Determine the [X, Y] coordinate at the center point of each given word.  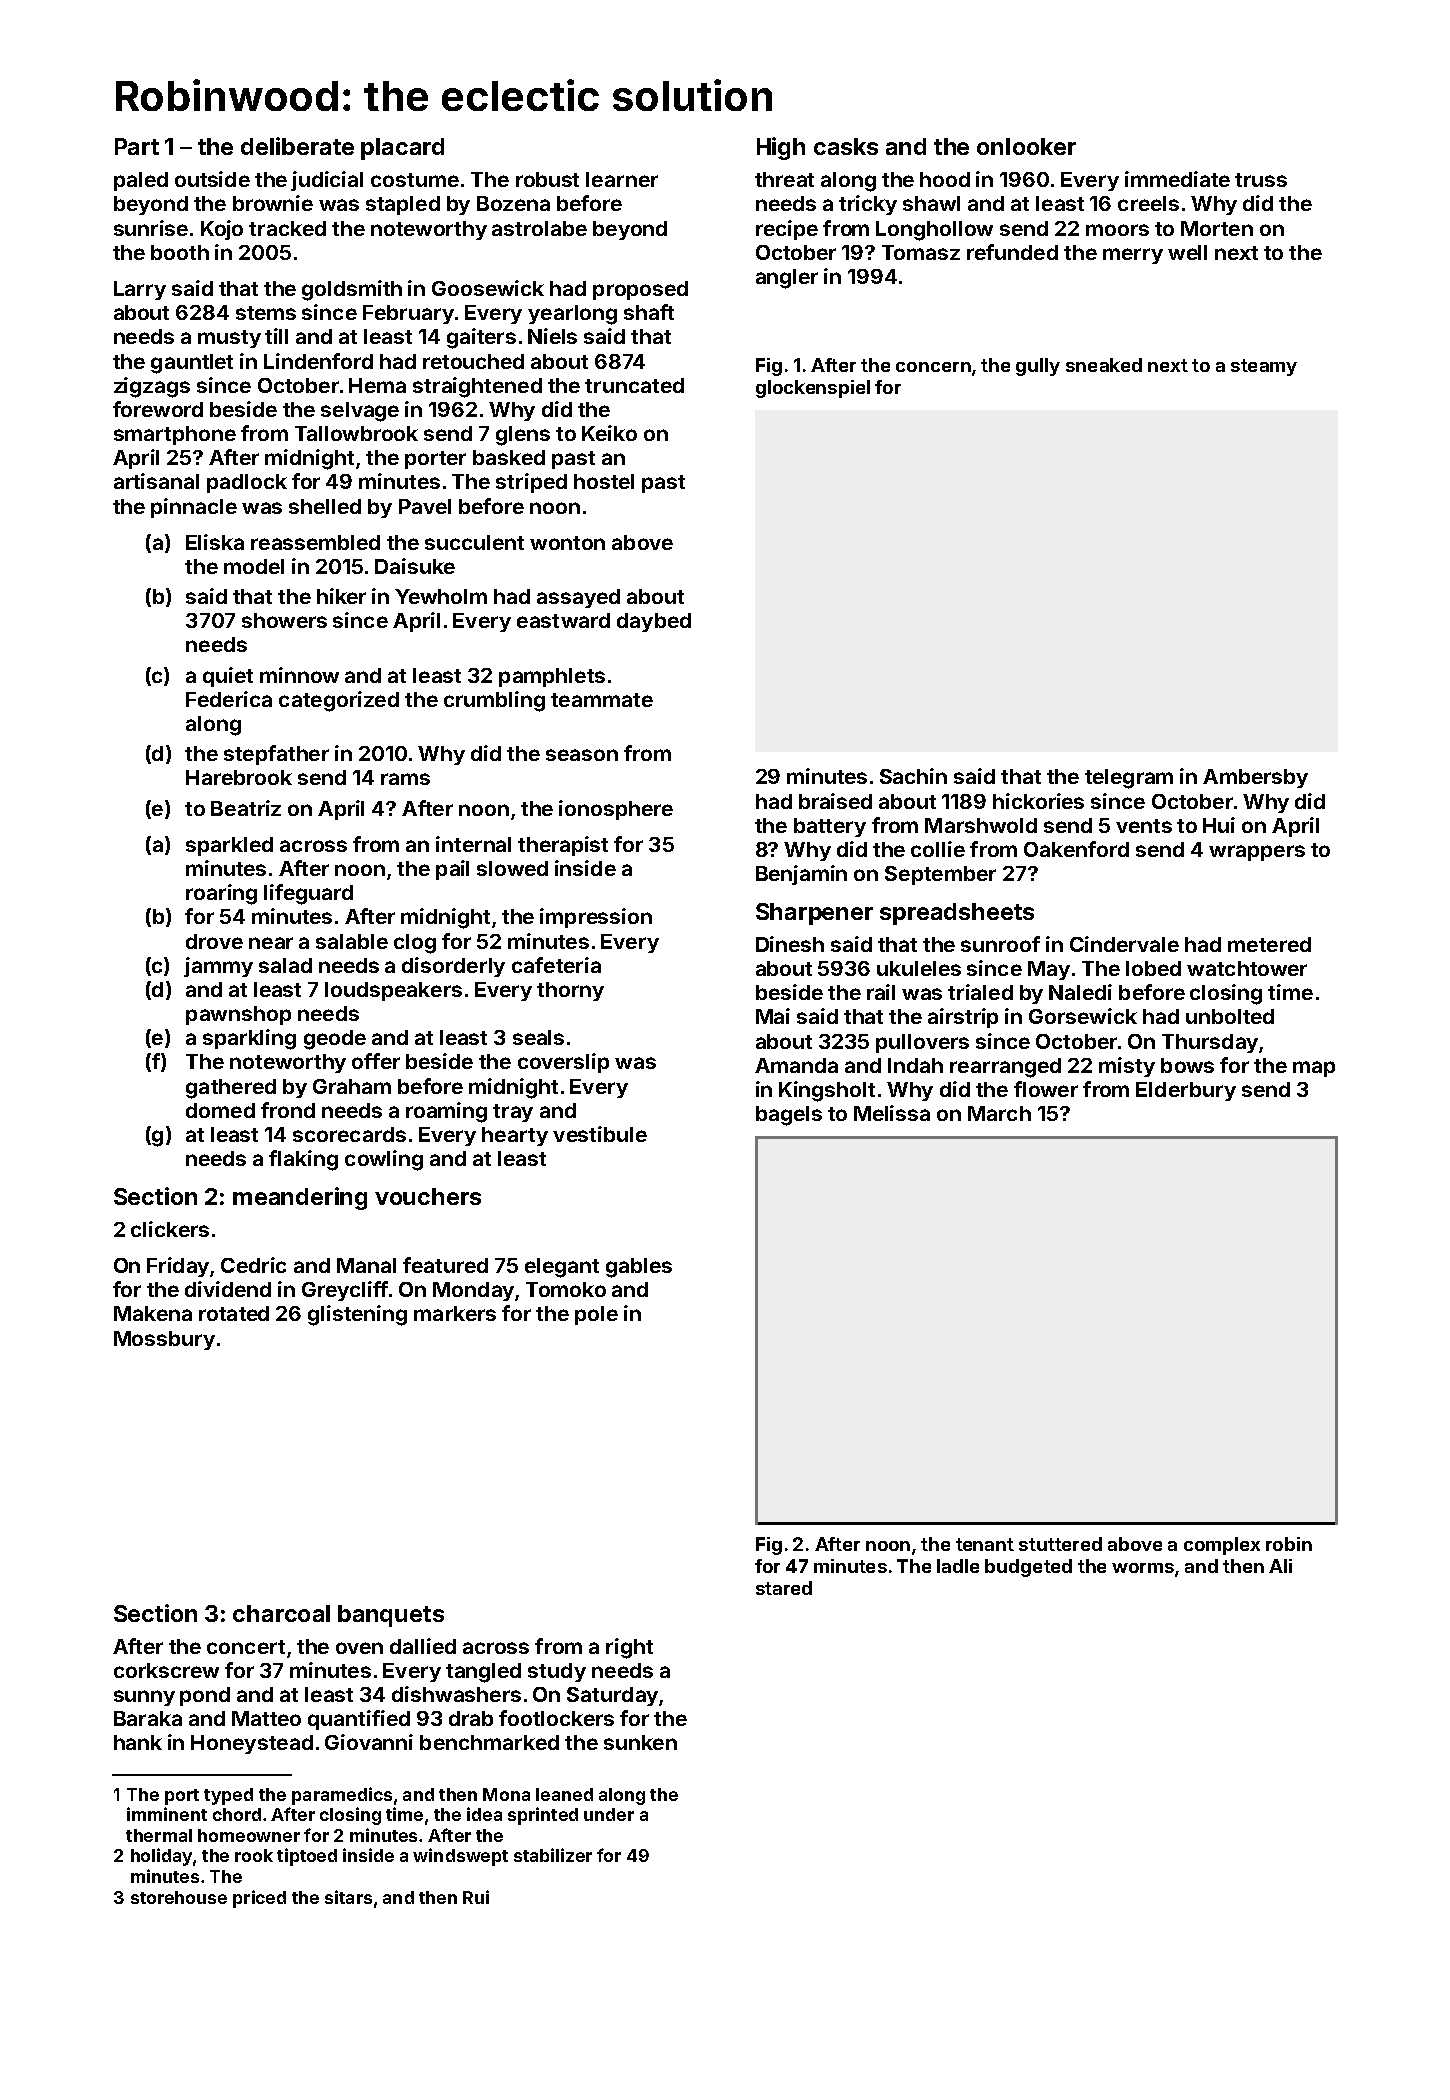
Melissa [892, 1113]
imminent [167, 1814]
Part [137, 146]
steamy [1264, 367]
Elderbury [1186, 1091]
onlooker [1026, 146]
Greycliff [345, 1291]
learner [622, 179]
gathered [231, 1089]
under [609, 1814]
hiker [341, 596]
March [999, 1113]
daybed [654, 622]
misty [1127, 1067]
